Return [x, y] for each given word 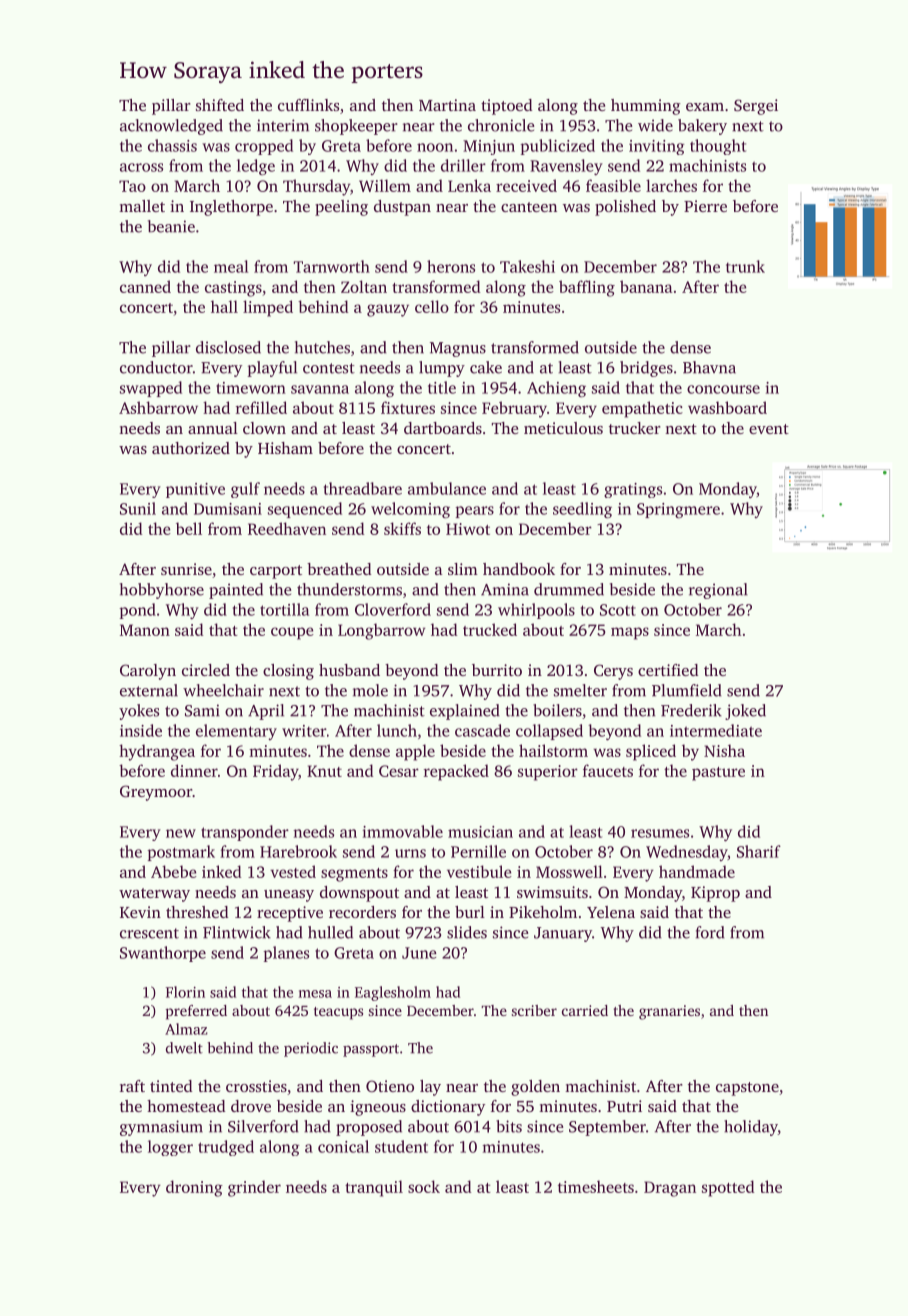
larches [671, 185]
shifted [220, 105]
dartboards [443, 428]
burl [470, 912]
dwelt [184, 1048]
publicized [558, 147]
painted [236, 591]
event [769, 429]
